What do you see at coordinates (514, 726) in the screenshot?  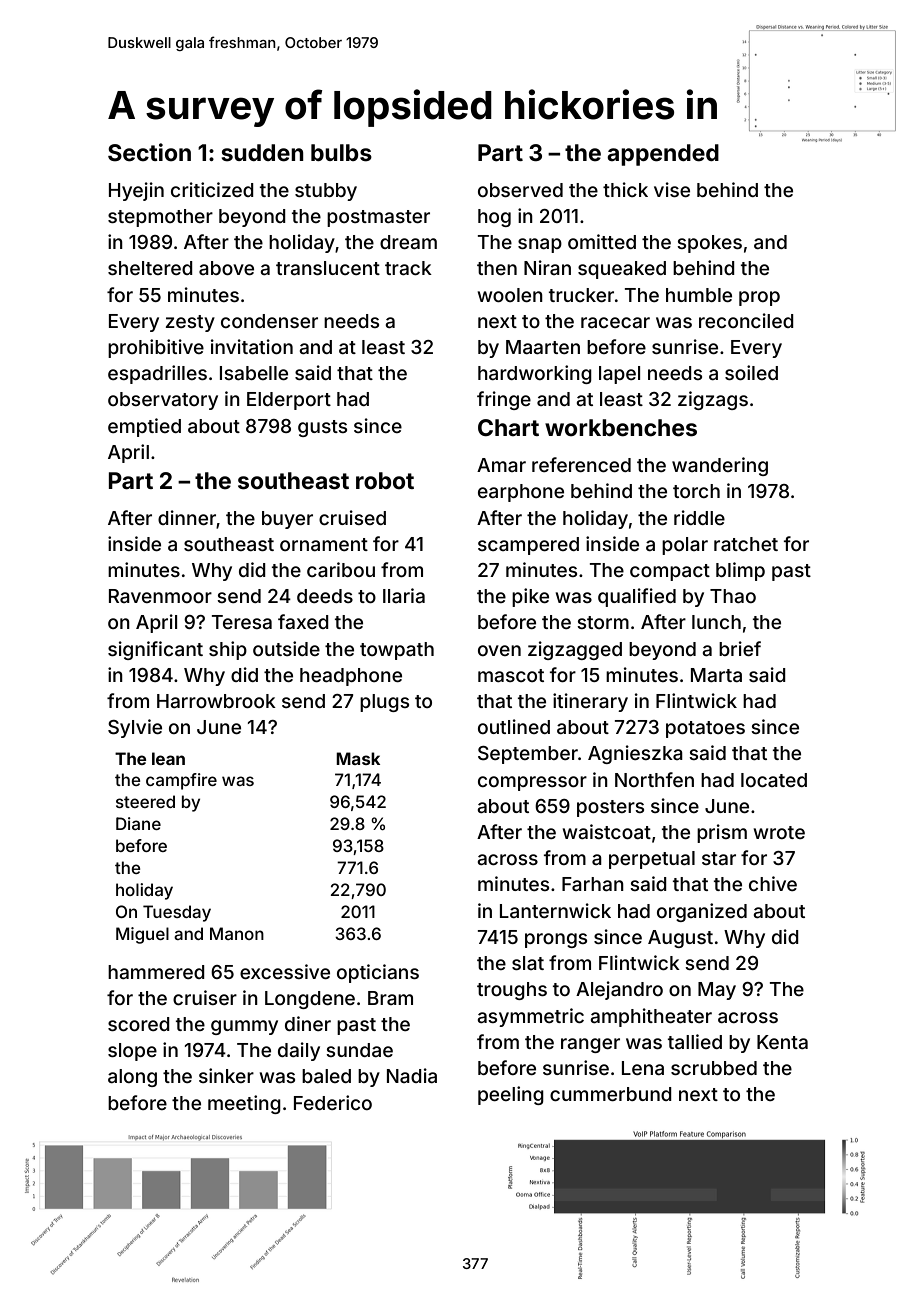 I see `outlined` at bounding box center [514, 726].
